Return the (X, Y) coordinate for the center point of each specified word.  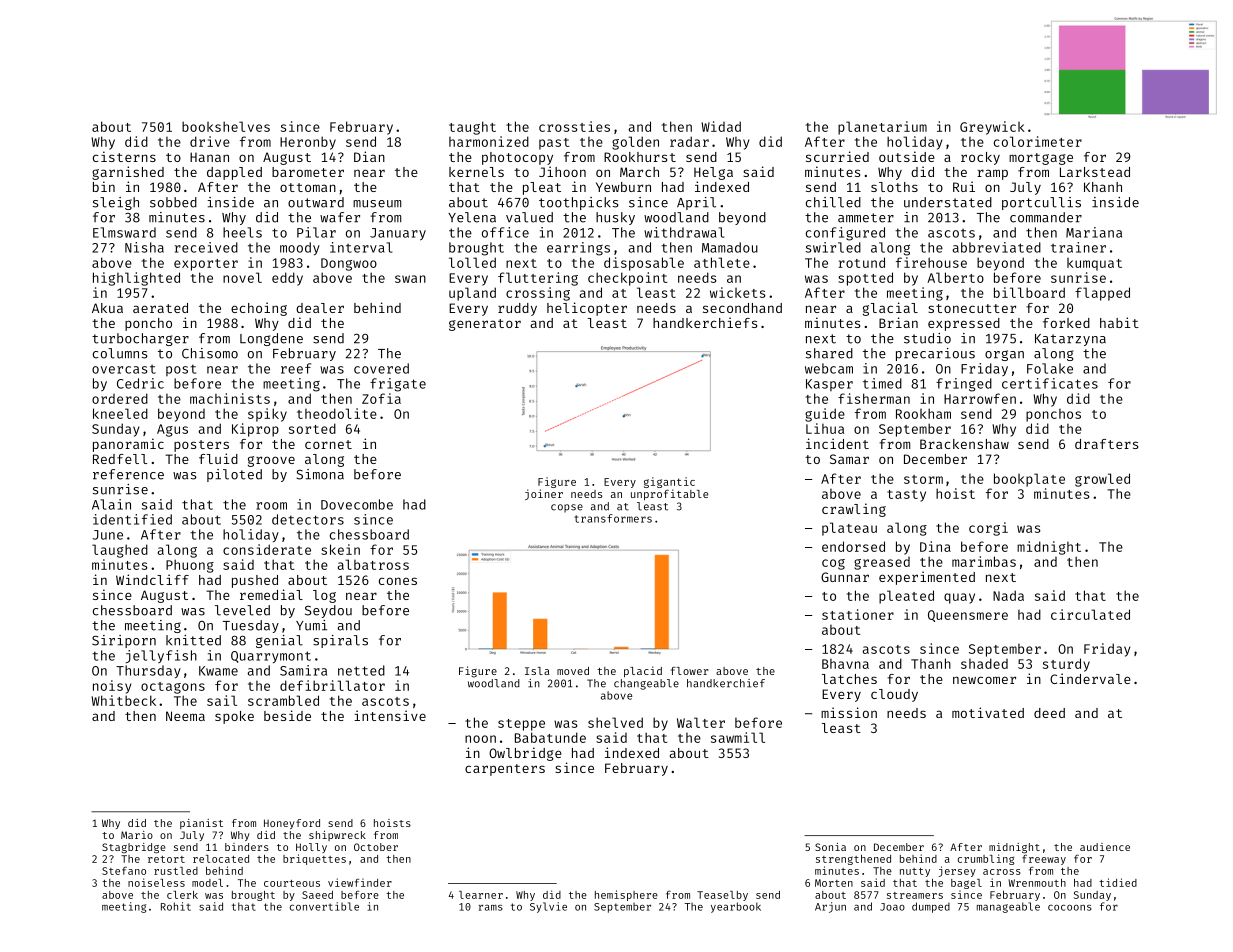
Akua (107, 308)
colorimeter (1038, 141)
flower (690, 671)
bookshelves (226, 126)
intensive (390, 715)
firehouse (931, 262)
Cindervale (1090, 678)
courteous (292, 883)
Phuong (190, 566)
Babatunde (550, 737)
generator (485, 325)
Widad (721, 126)
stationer (858, 614)
